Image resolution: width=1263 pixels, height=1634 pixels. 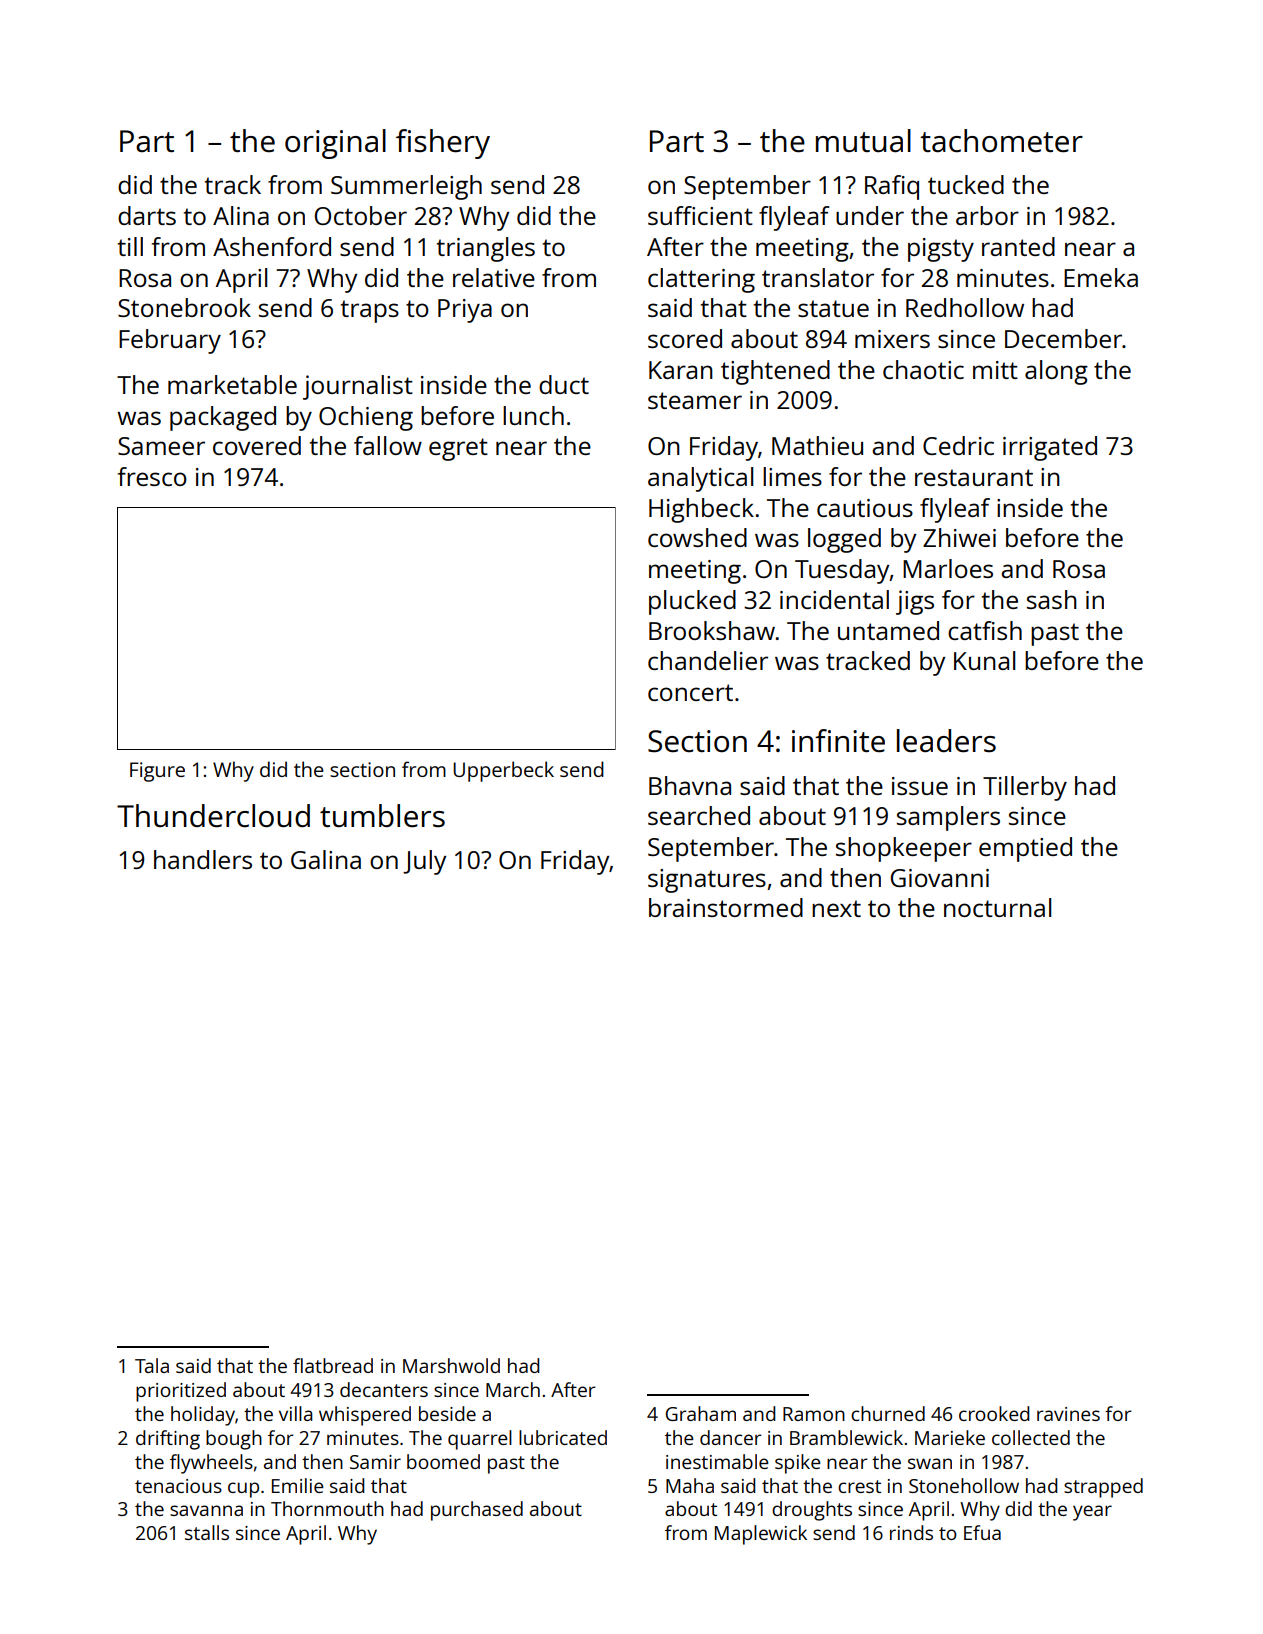 What do you see at coordinates (1001, 141) in the screenshot?
I see `tachometer` at bounding box center [1001, 141].
